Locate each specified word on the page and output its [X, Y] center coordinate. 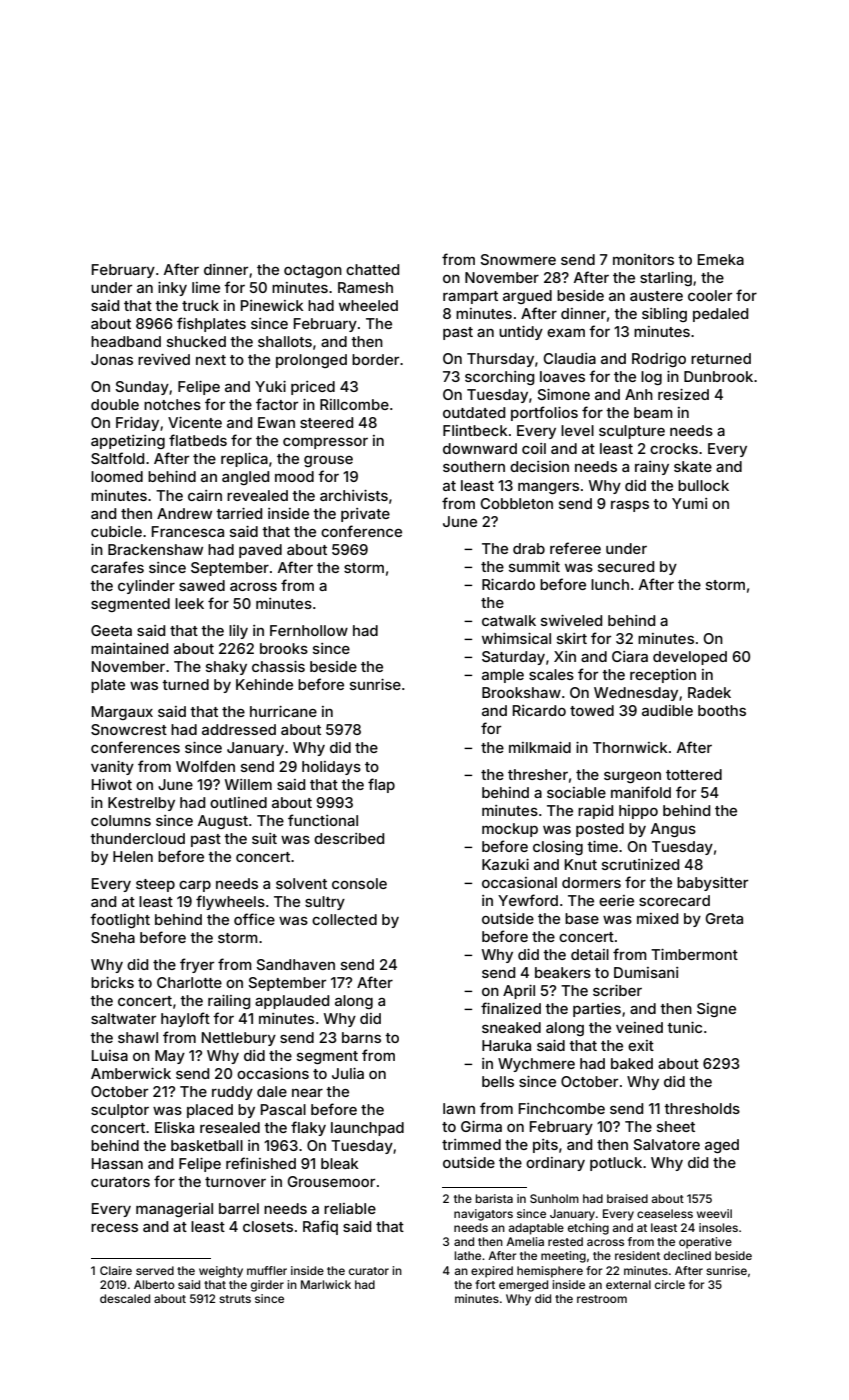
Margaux [122, 713]
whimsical [516, 638]
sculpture [632, 432]
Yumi [689, 503]
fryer [197, 965]
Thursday [500, 360]
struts [235, 1299]
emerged [523, 1286]
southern [474, 466]
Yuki [270, 386]
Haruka [506, 1045]
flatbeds [198, 440]
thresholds [702, 1108]
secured [626, 566]
